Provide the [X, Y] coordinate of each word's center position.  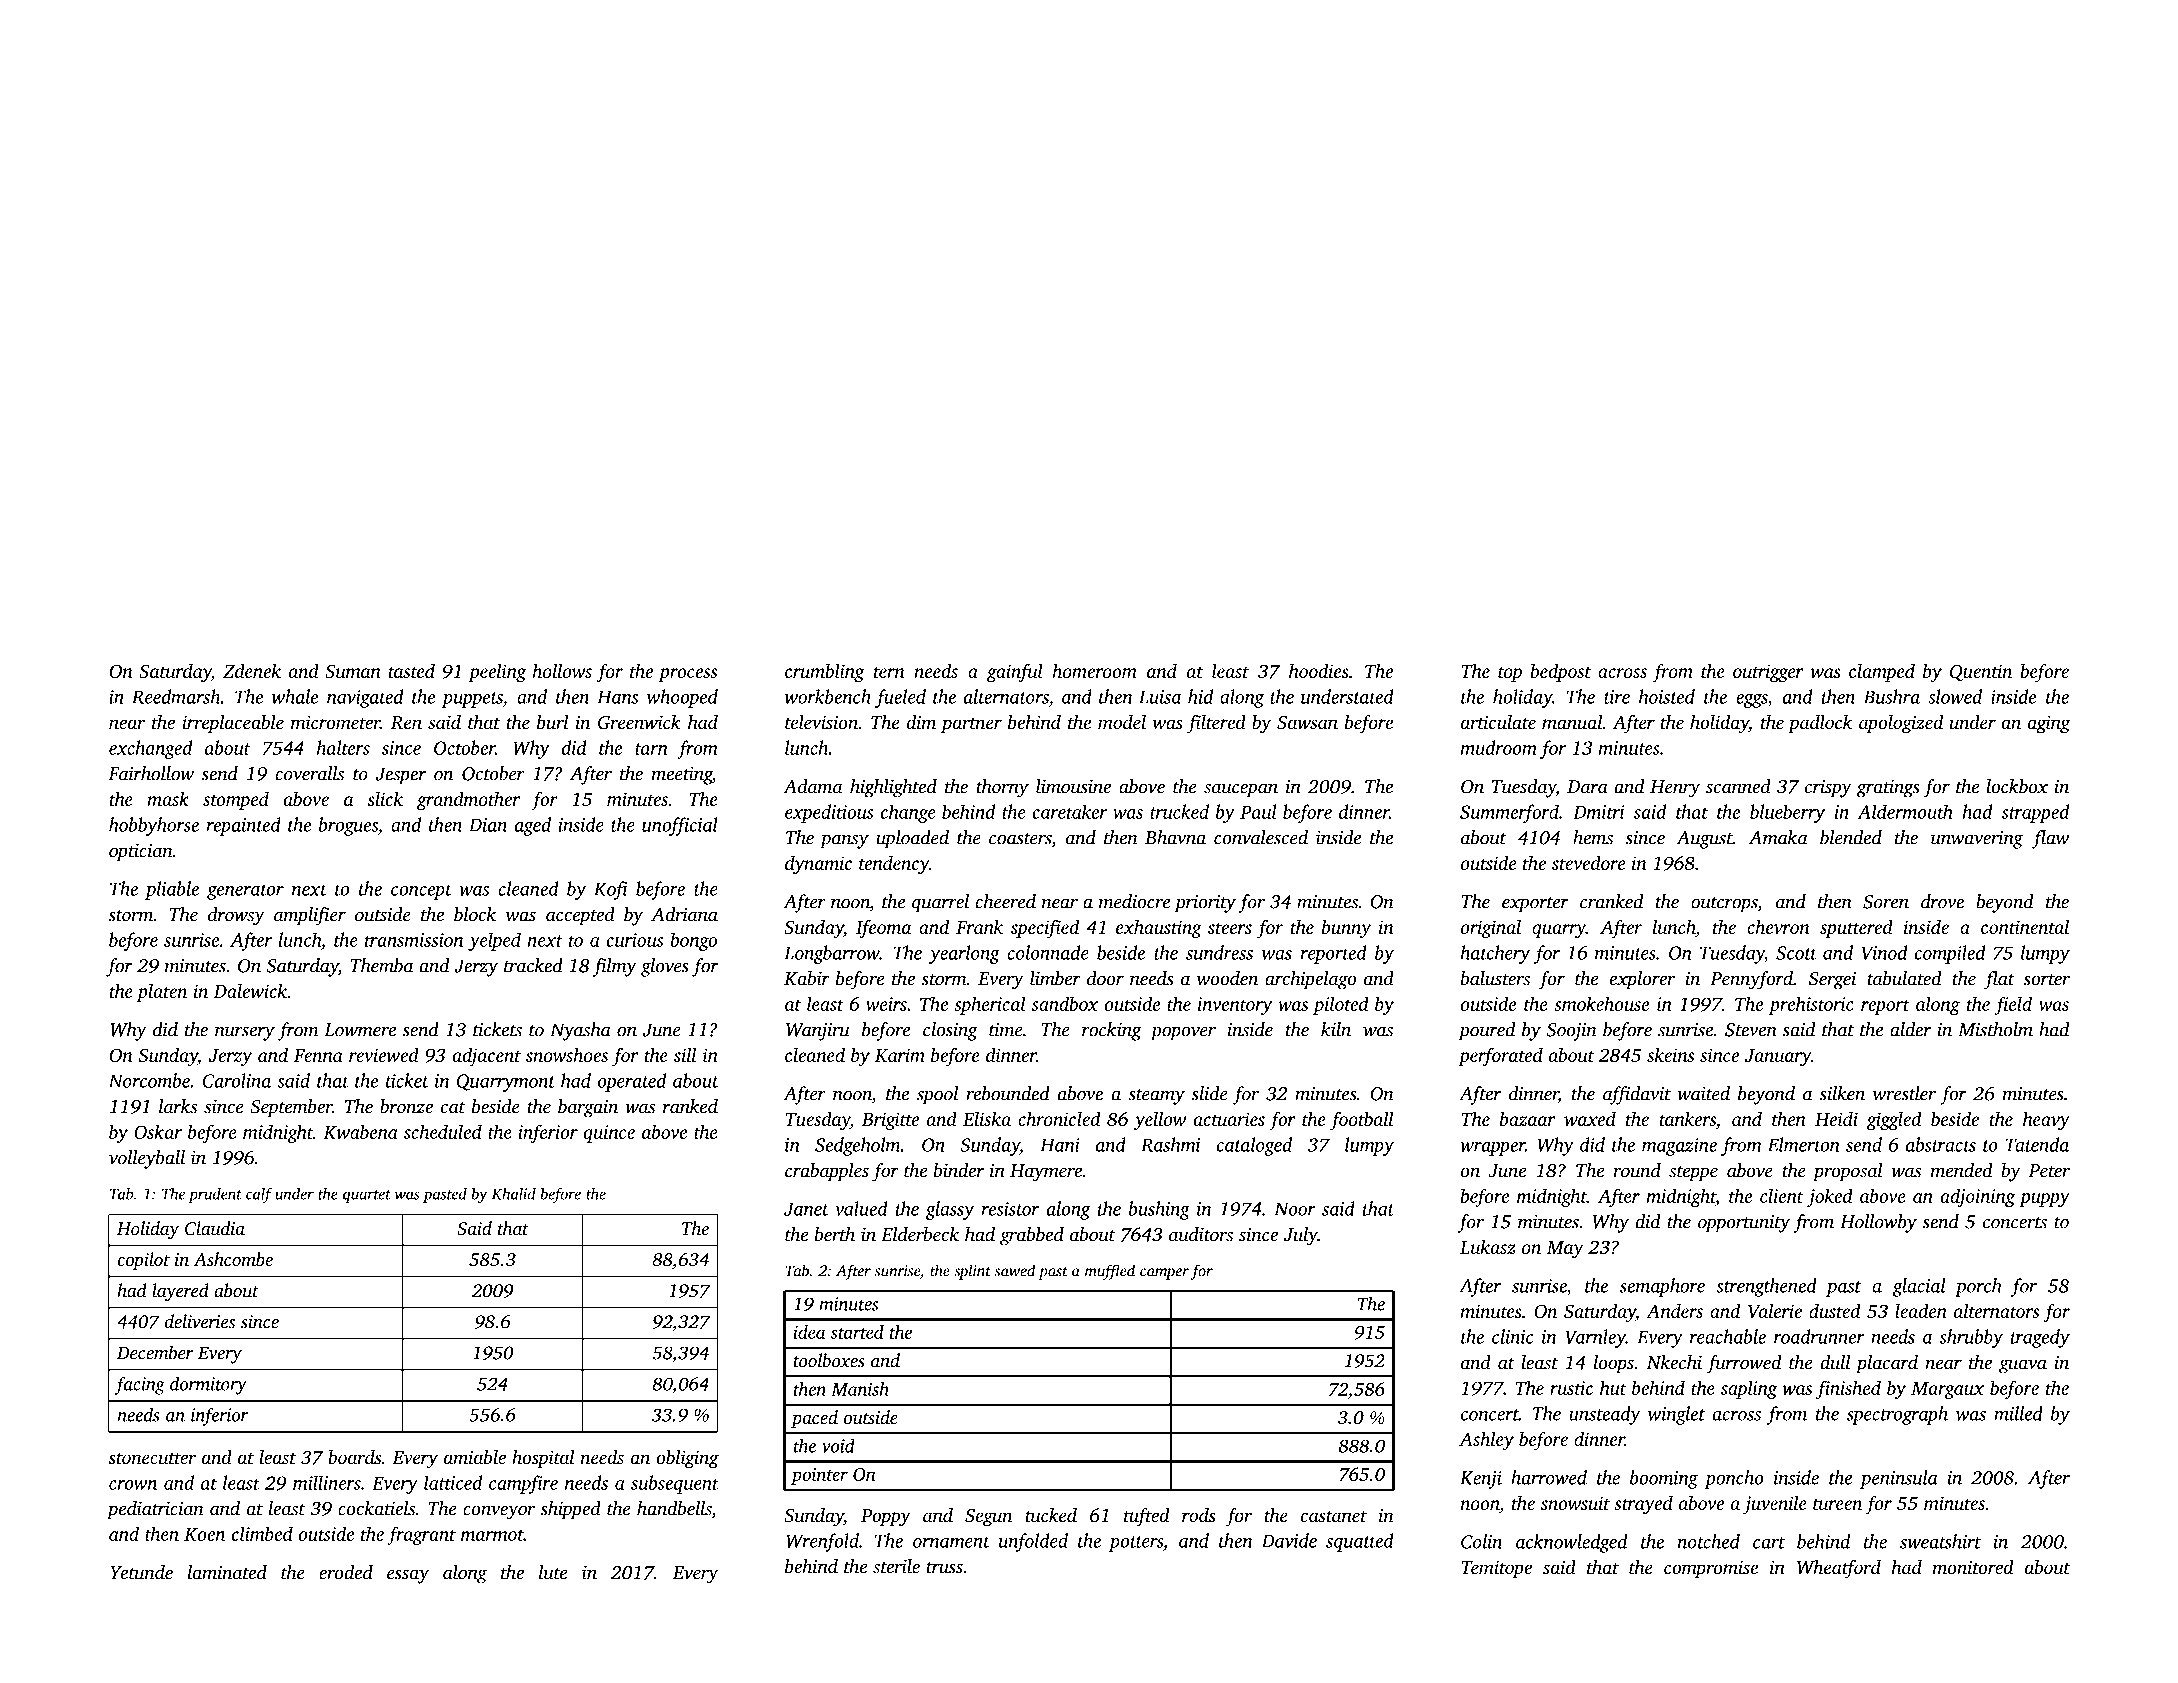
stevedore [1588, 862]
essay [408, 1576]
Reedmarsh [176, 696]
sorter [2047, 980]
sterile [896, 1566]
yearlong [964, 954]
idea [809, 1332]
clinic [1513, 1336]
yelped [494, 941]
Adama [813, 786]
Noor [1295, 1209]
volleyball [147, 1159]
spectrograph [1897, 1415]
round [1637, 1170]
